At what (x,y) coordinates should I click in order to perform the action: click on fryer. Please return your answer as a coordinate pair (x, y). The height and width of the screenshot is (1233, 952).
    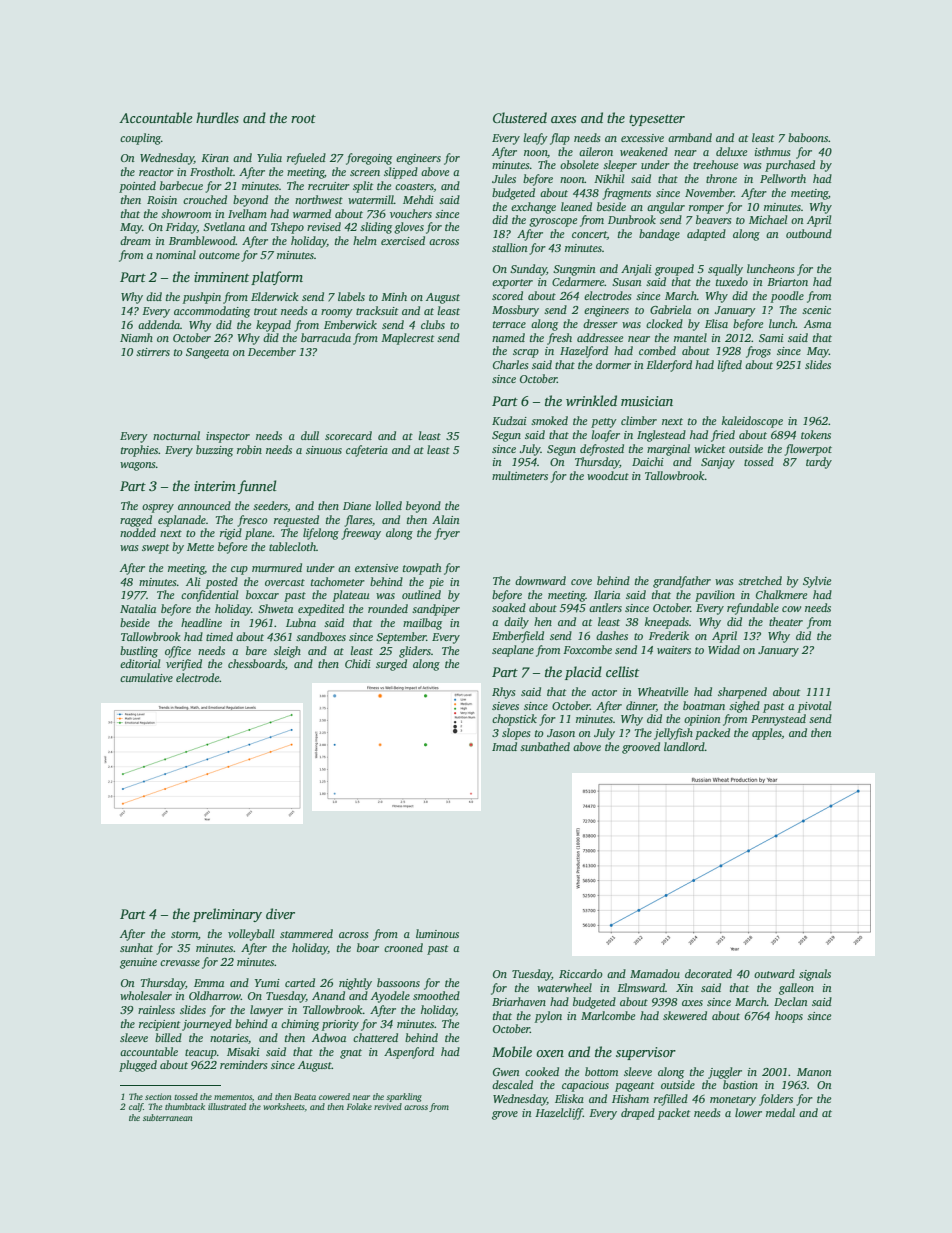
    Looking at the image, I should click on (447, 534).
